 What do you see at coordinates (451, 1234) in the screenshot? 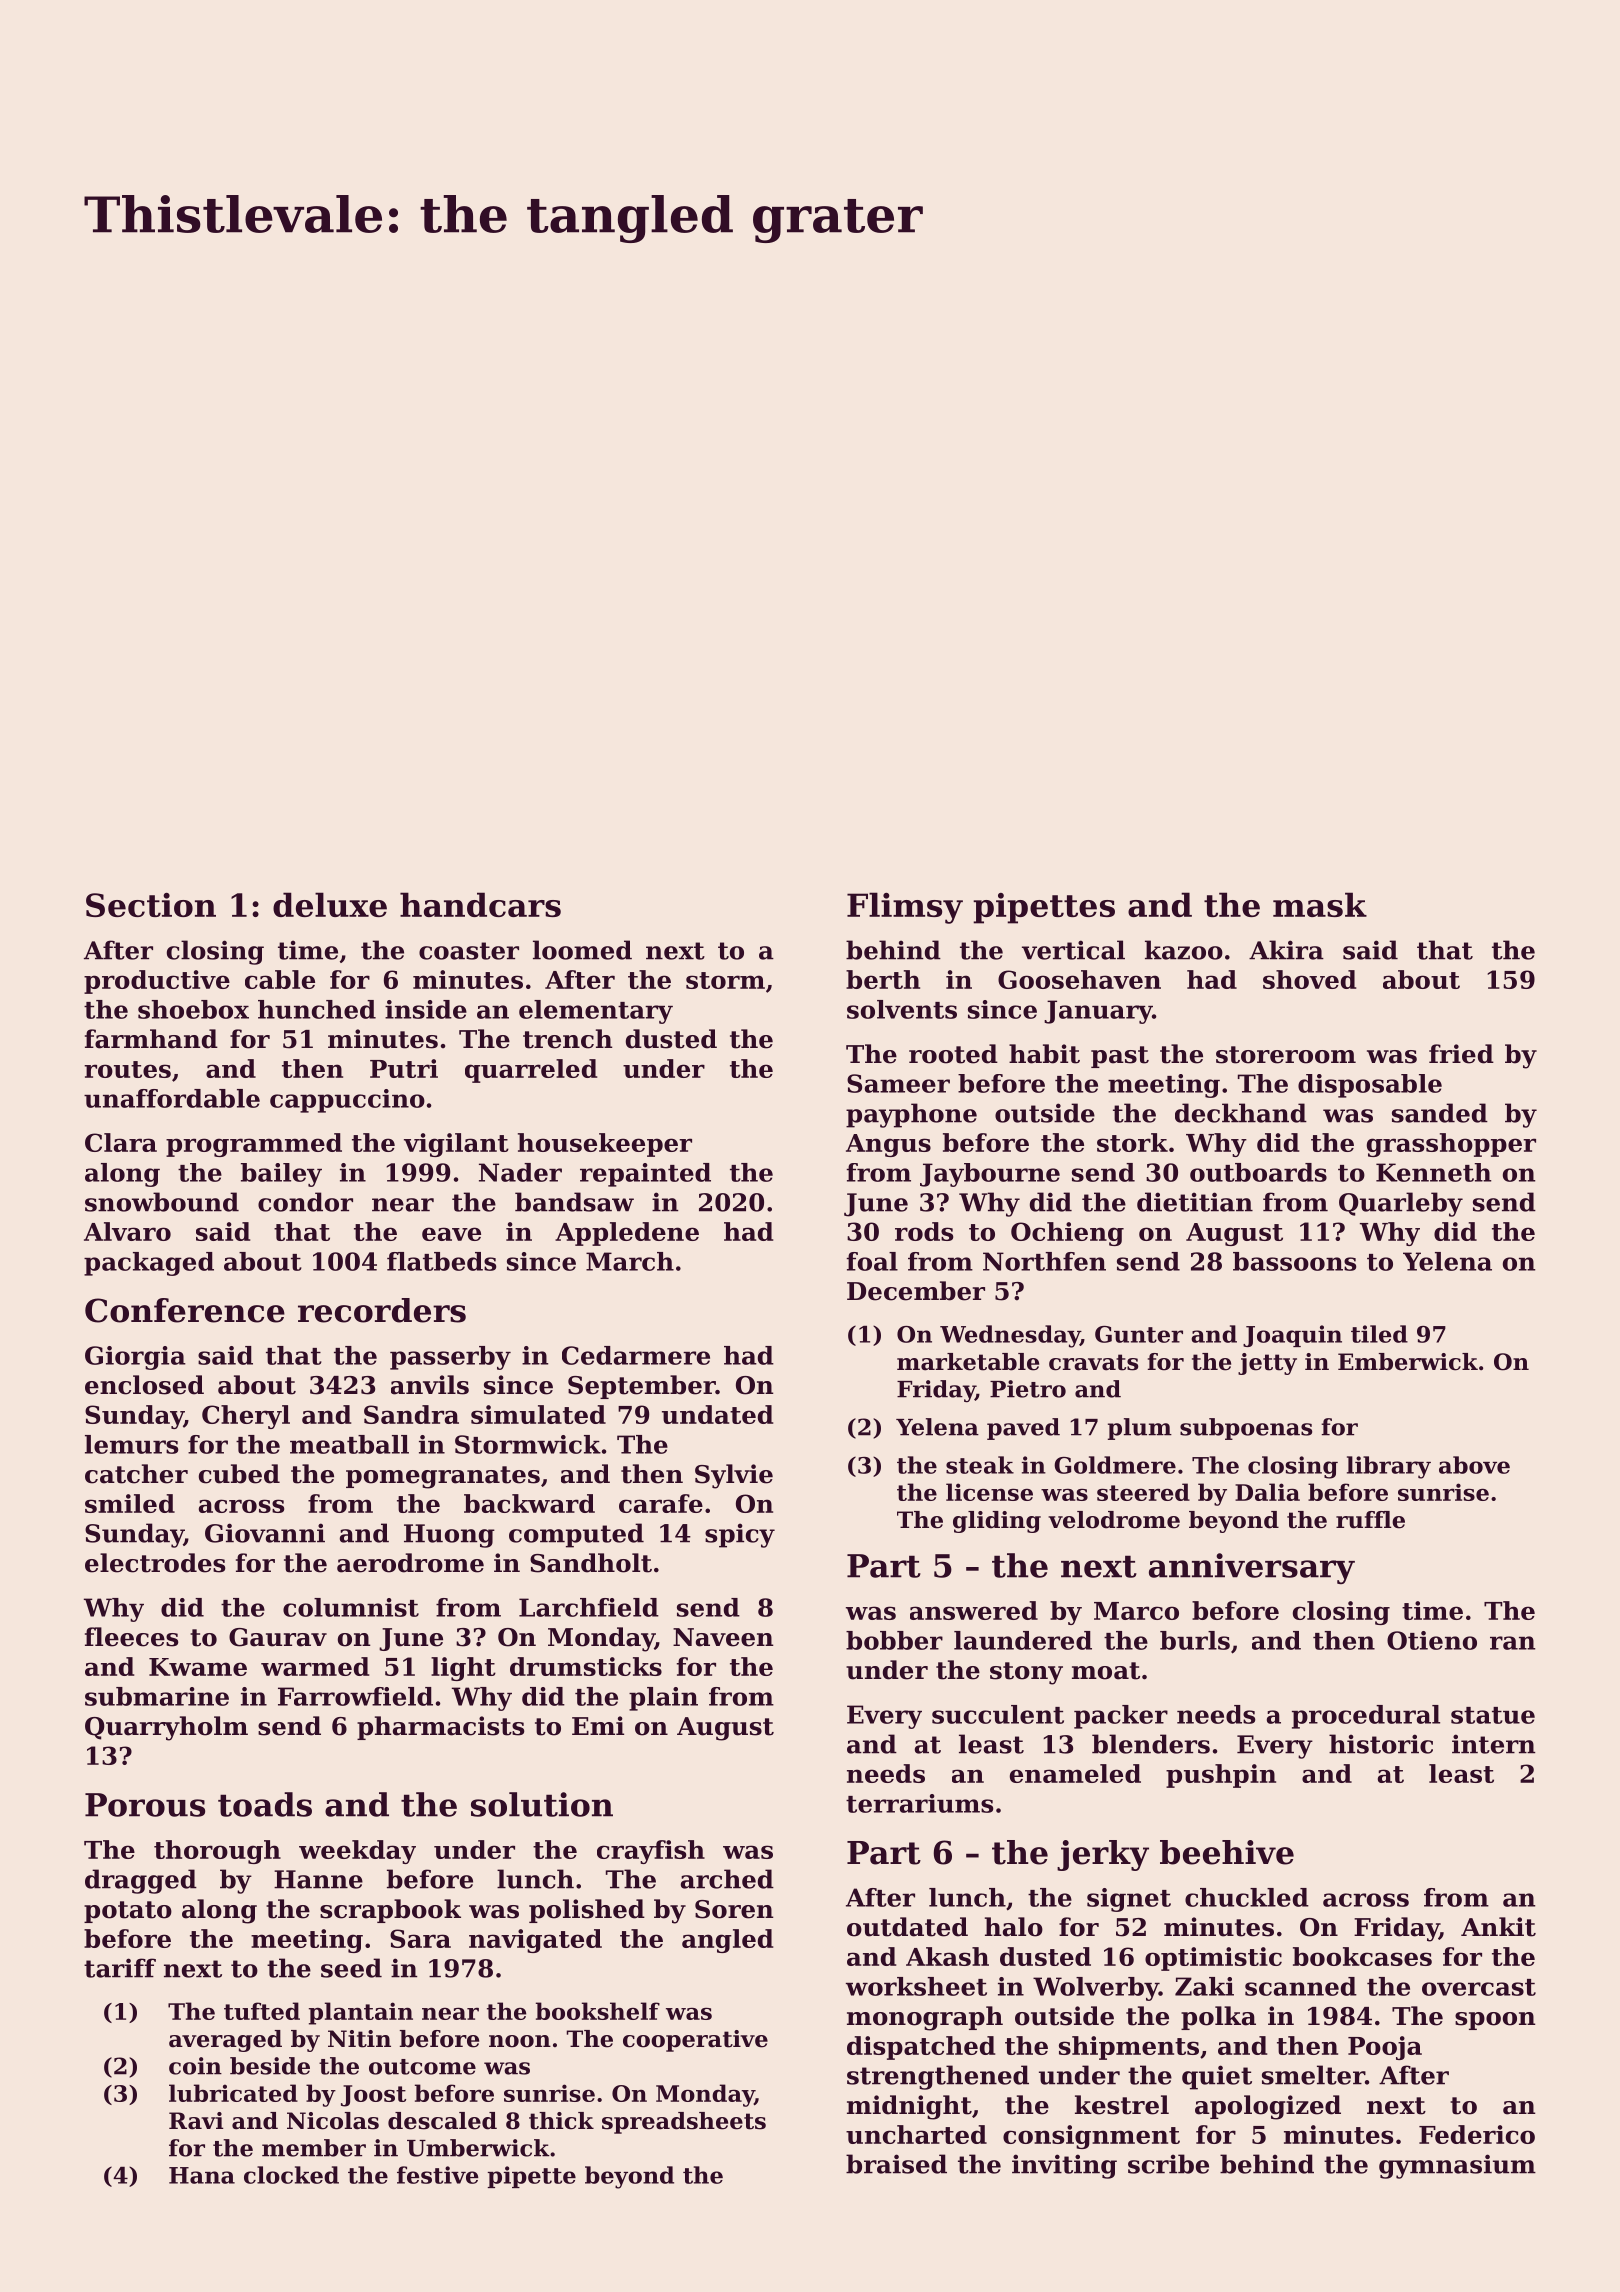
I see `eave` at bounding box center [451, 1234].
